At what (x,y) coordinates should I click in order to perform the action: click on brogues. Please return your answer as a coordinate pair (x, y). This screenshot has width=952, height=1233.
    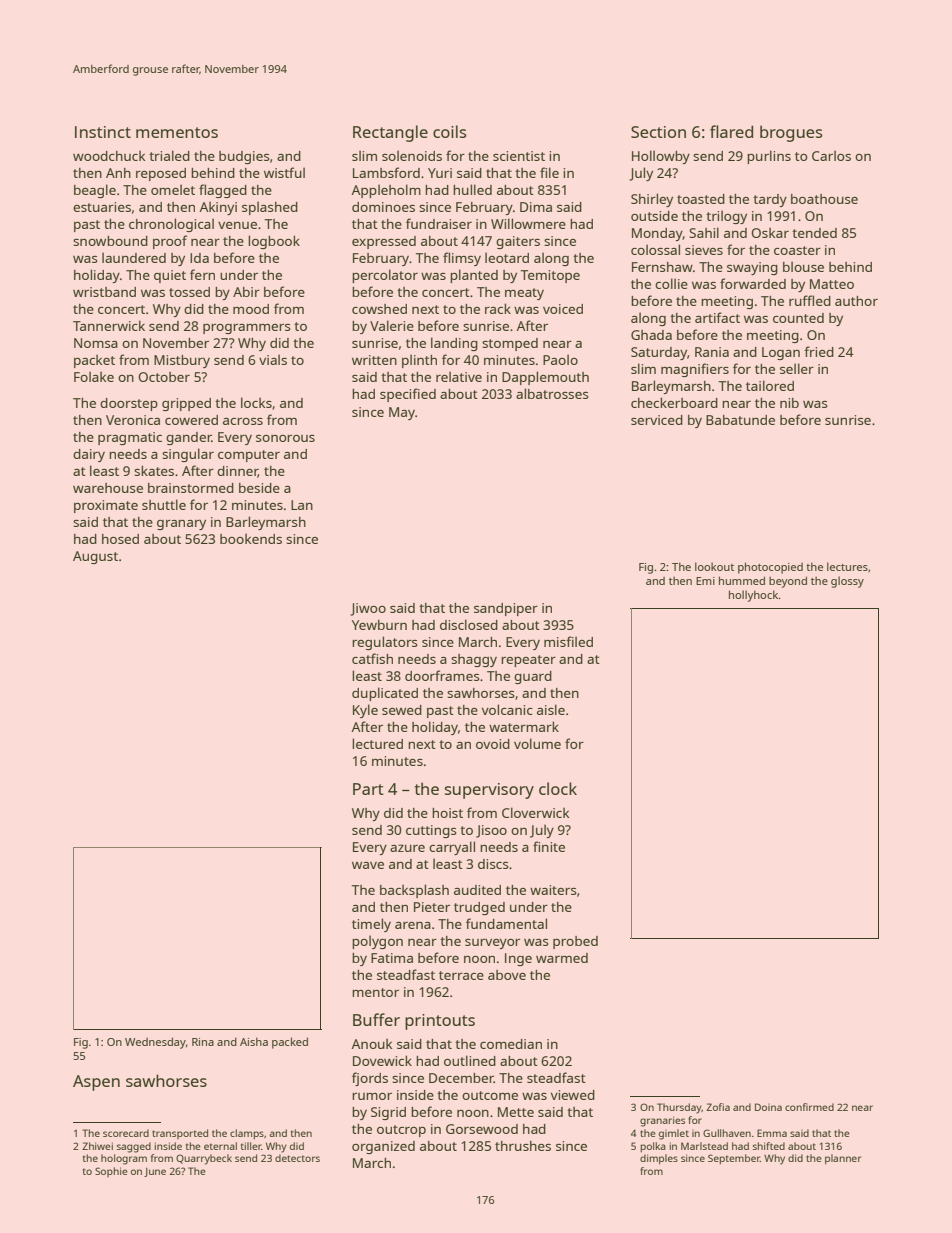
    Looking at the image, I should click on (791, 133).
